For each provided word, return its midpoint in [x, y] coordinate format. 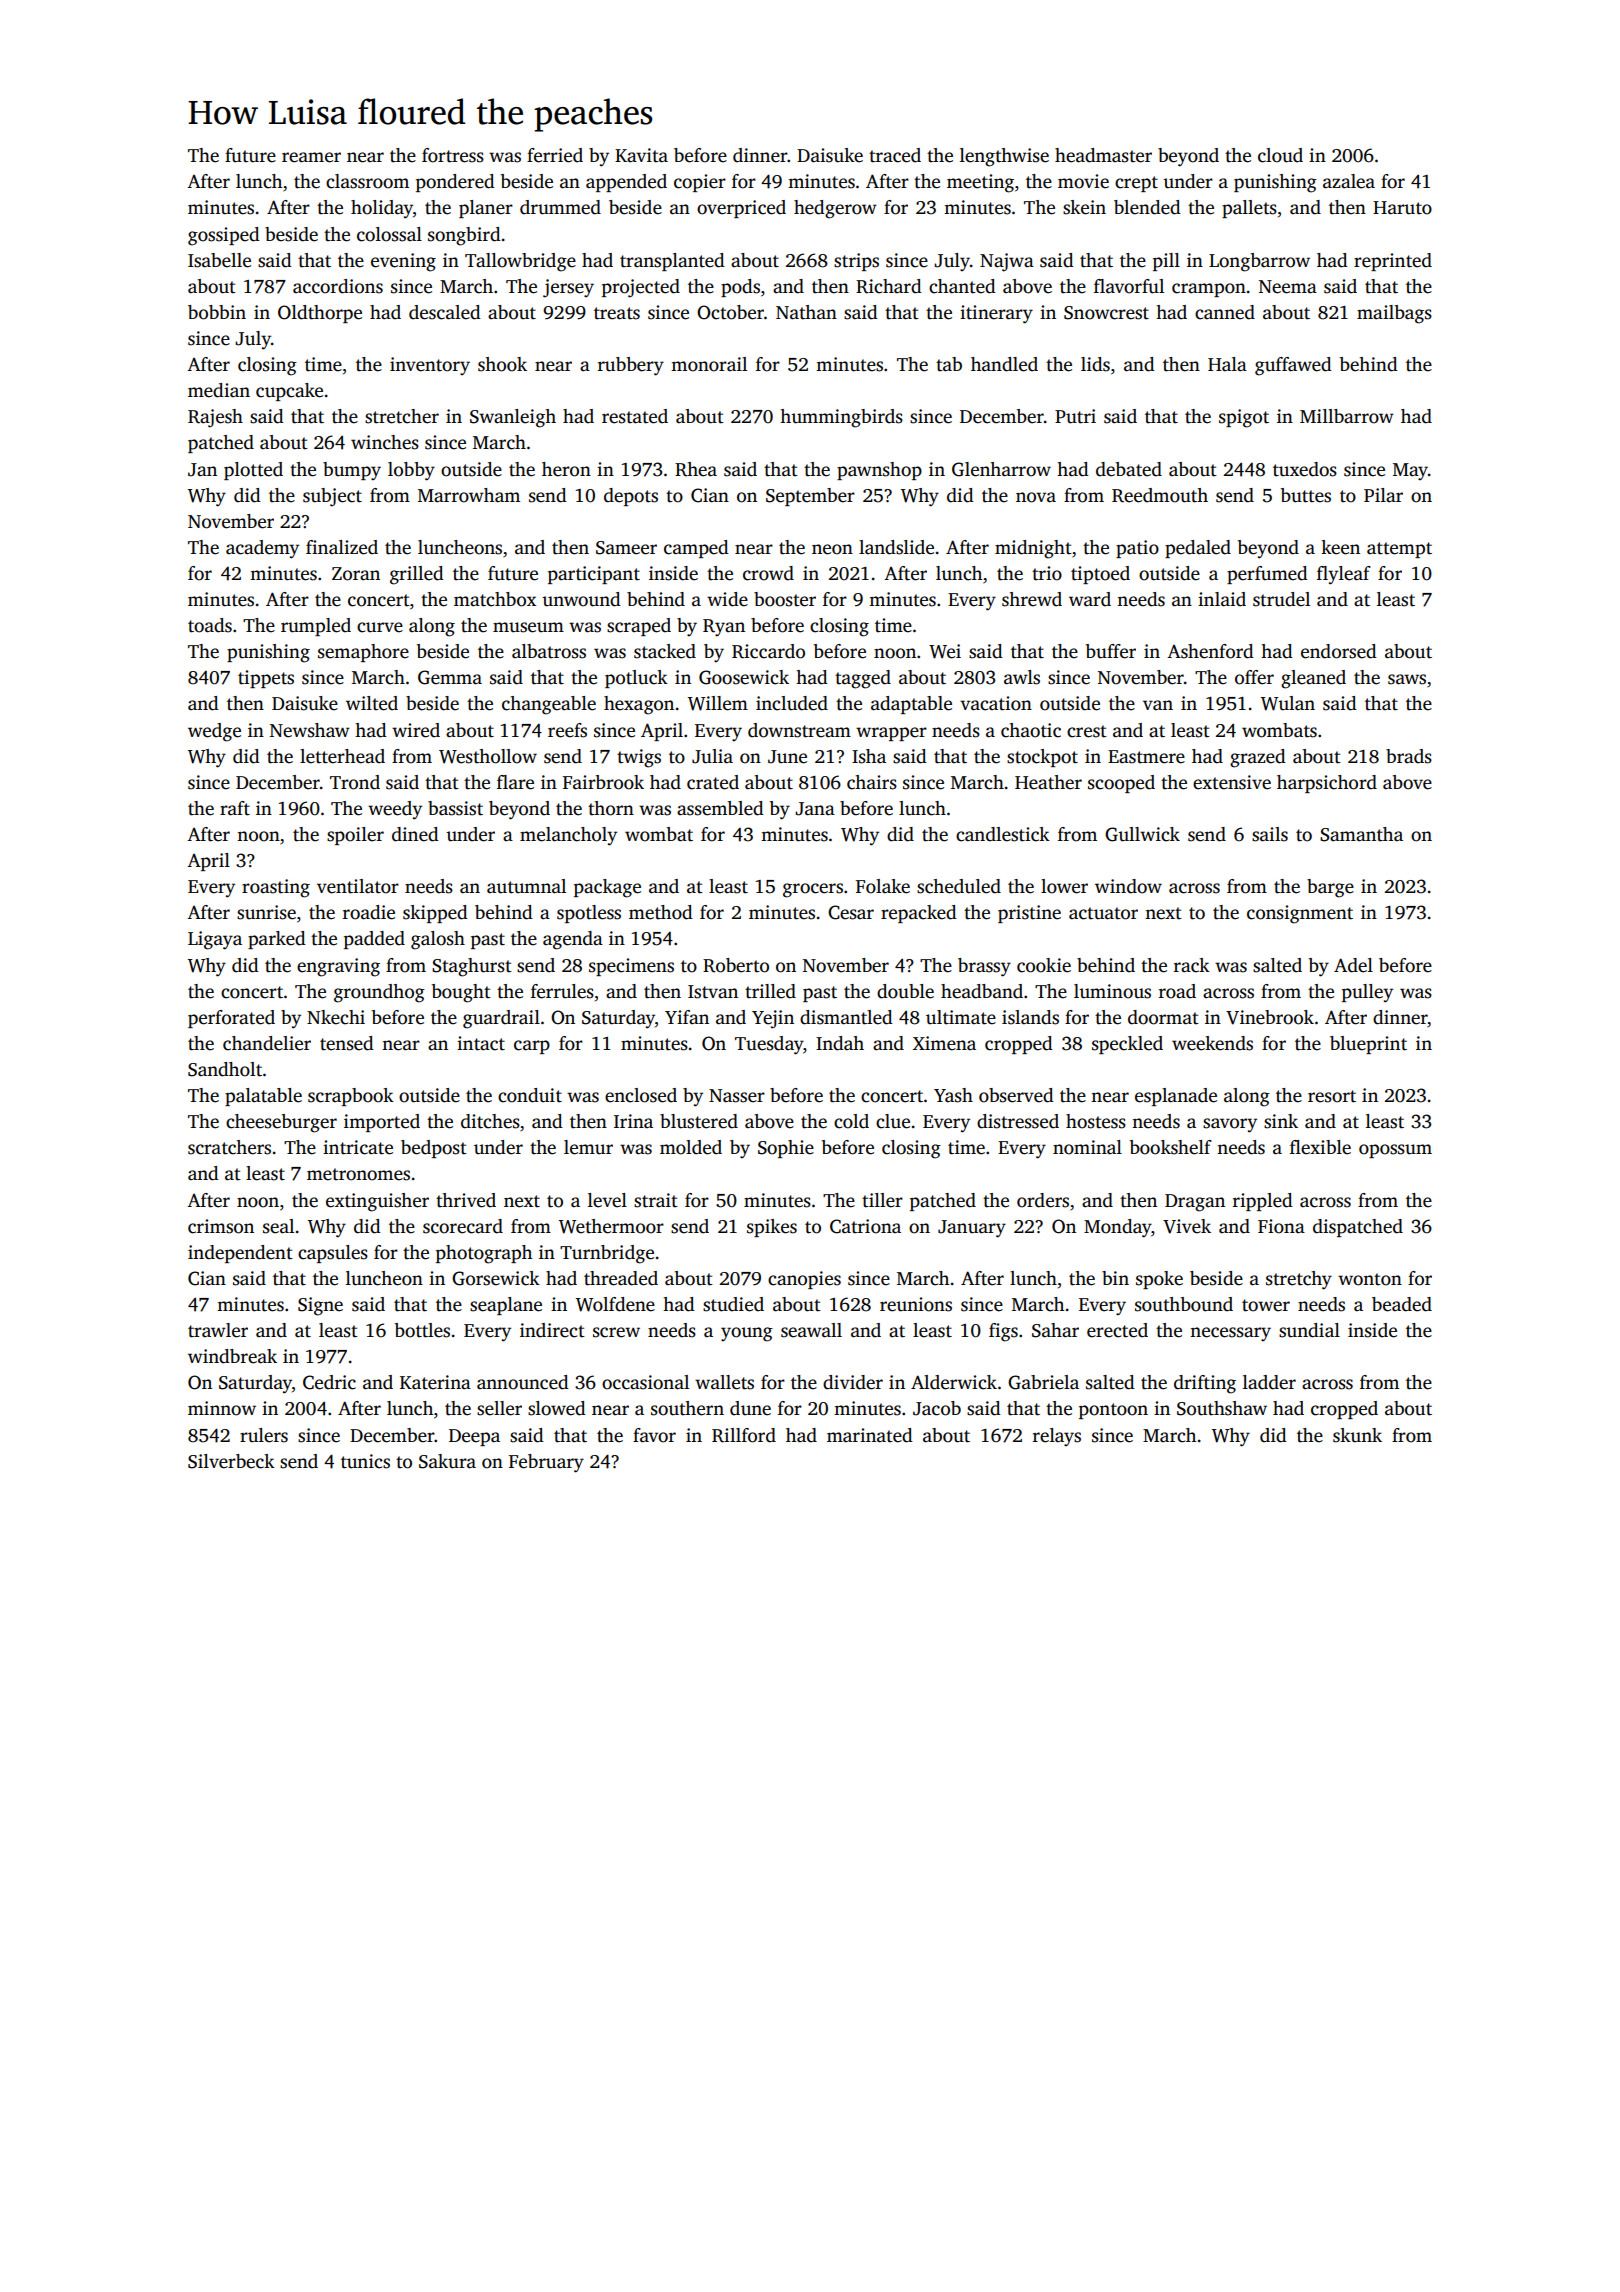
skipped [435, 914]
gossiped [224, 236]
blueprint [1368, 1045]
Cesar [851, 912]
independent [240, 1254]
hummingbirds [841, 418]
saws [1407, 679]
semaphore [363, 653]
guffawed [1293, 366]
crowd [768, 573]
